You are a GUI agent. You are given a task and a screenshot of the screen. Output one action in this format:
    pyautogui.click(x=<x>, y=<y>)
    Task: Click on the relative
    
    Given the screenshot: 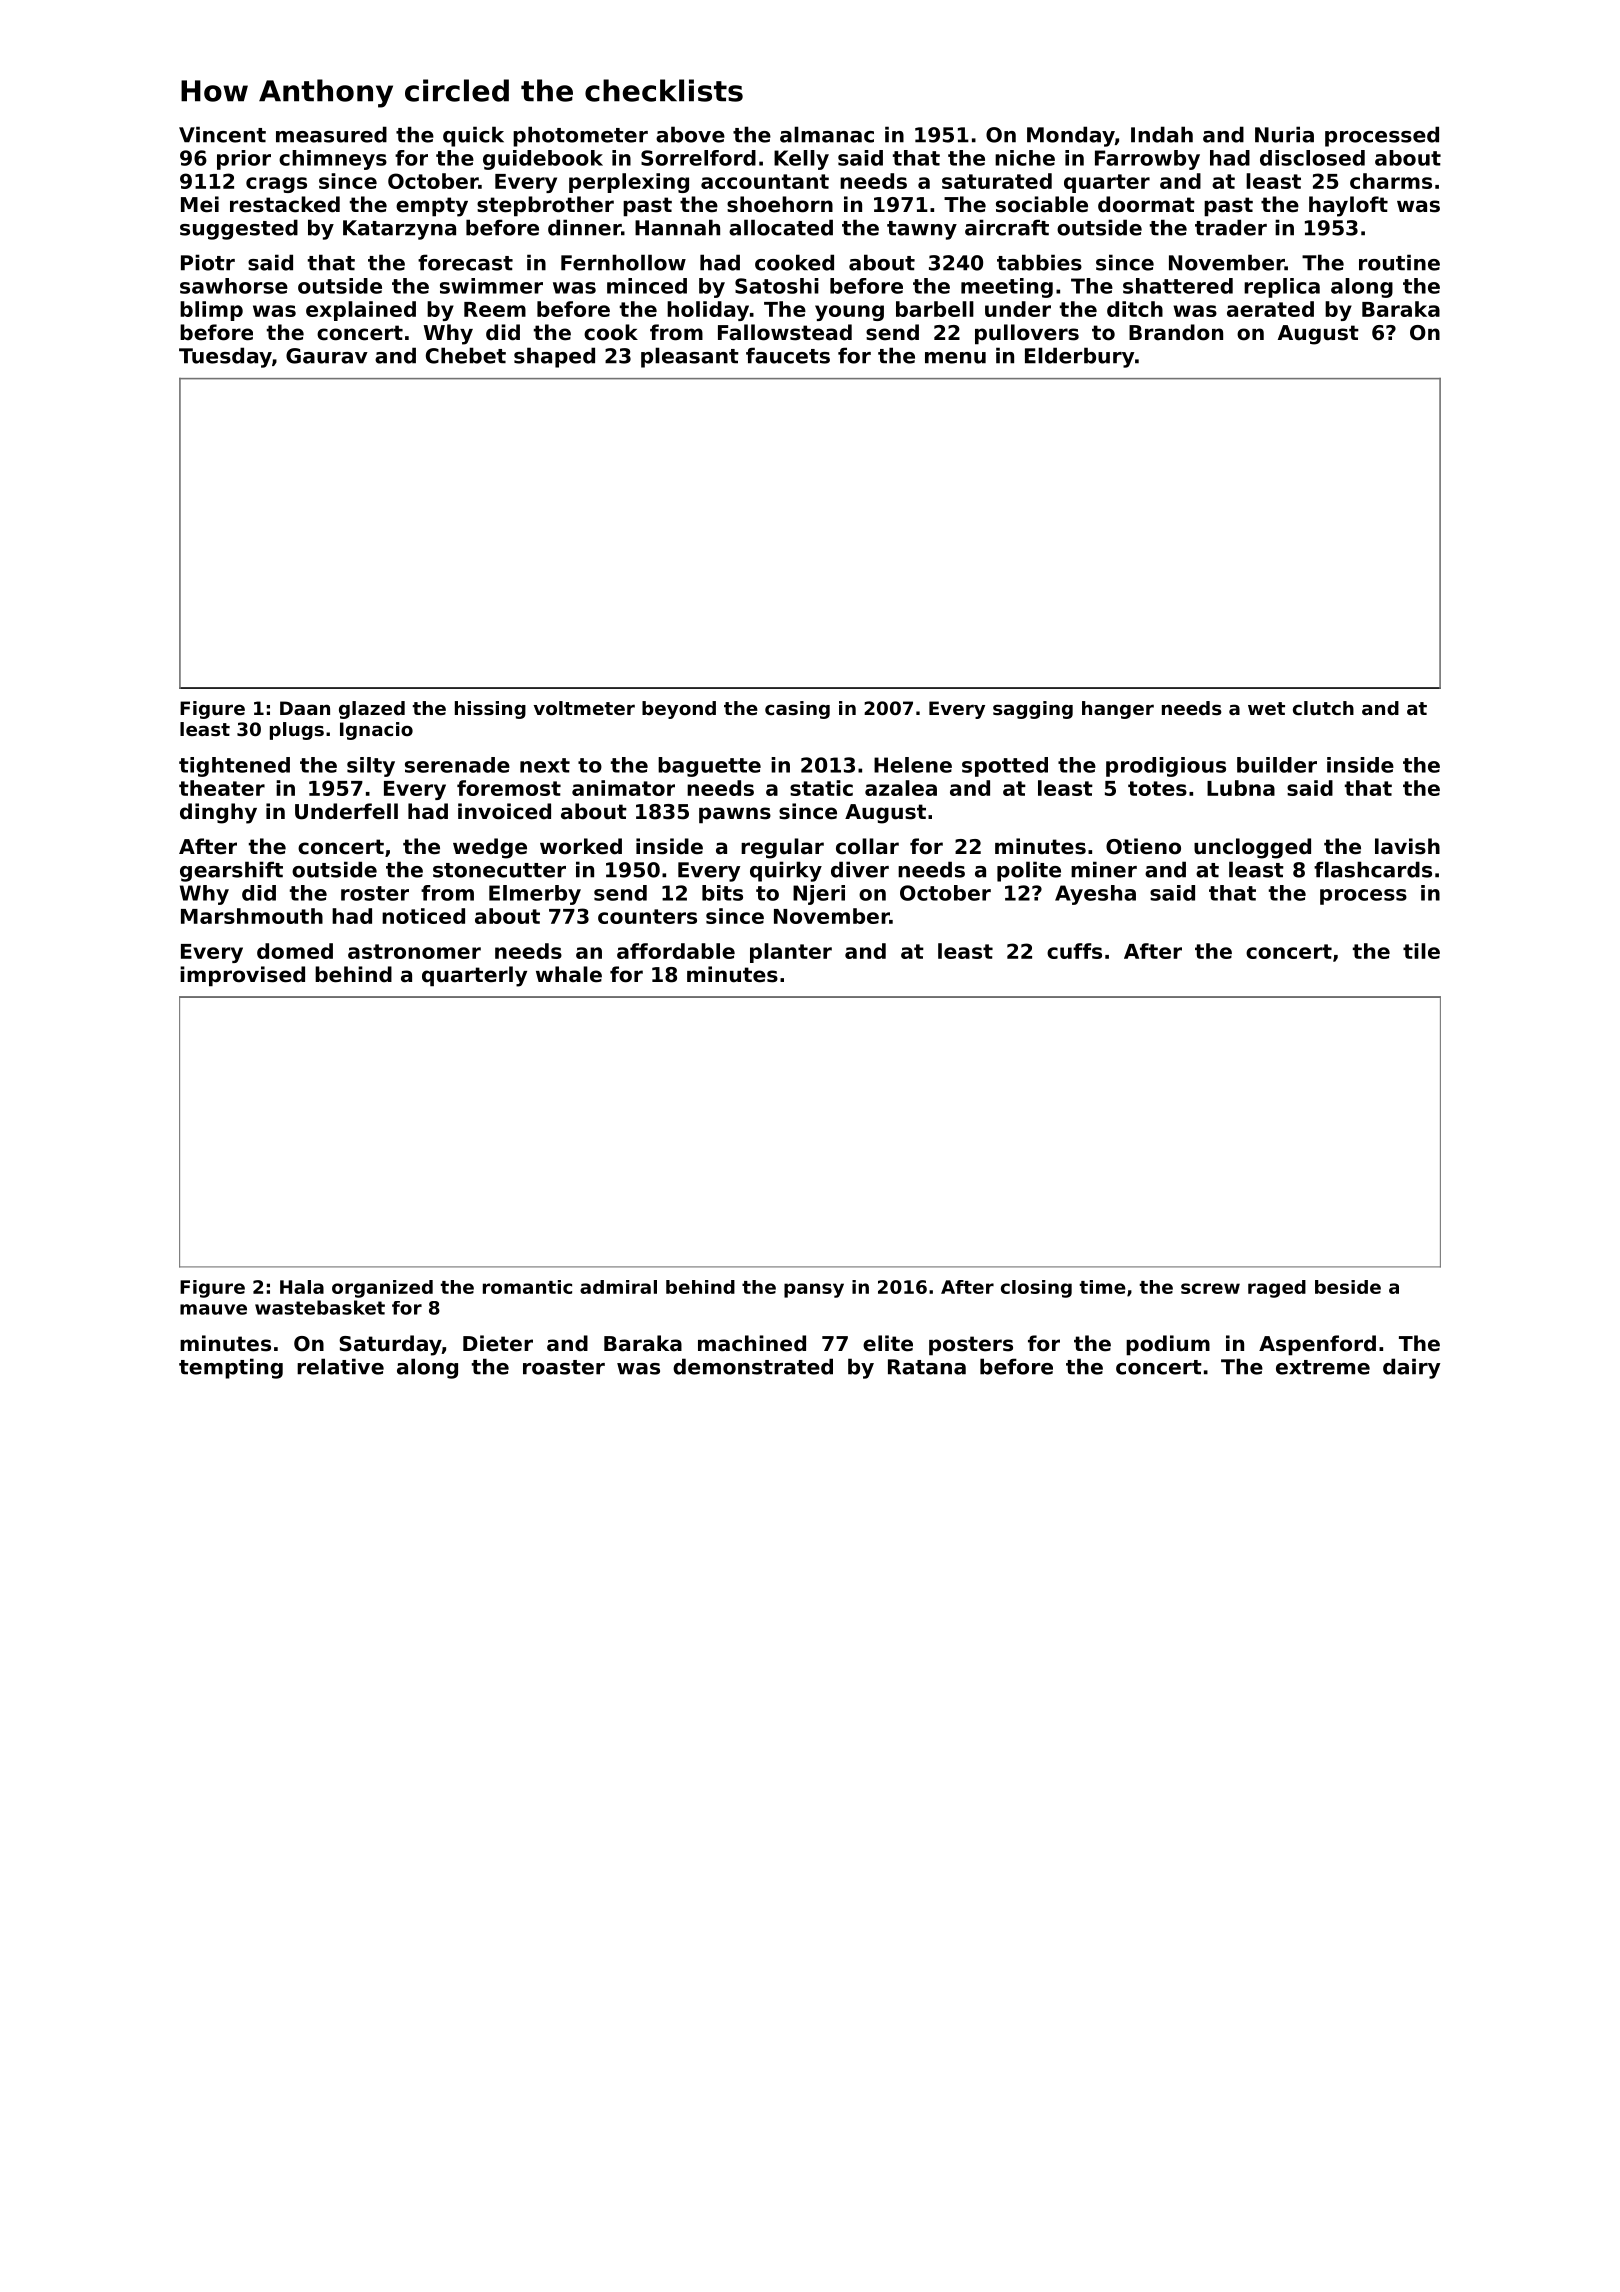 What is the action you would take?
    pyautogui.click(x=340, y=1366)
